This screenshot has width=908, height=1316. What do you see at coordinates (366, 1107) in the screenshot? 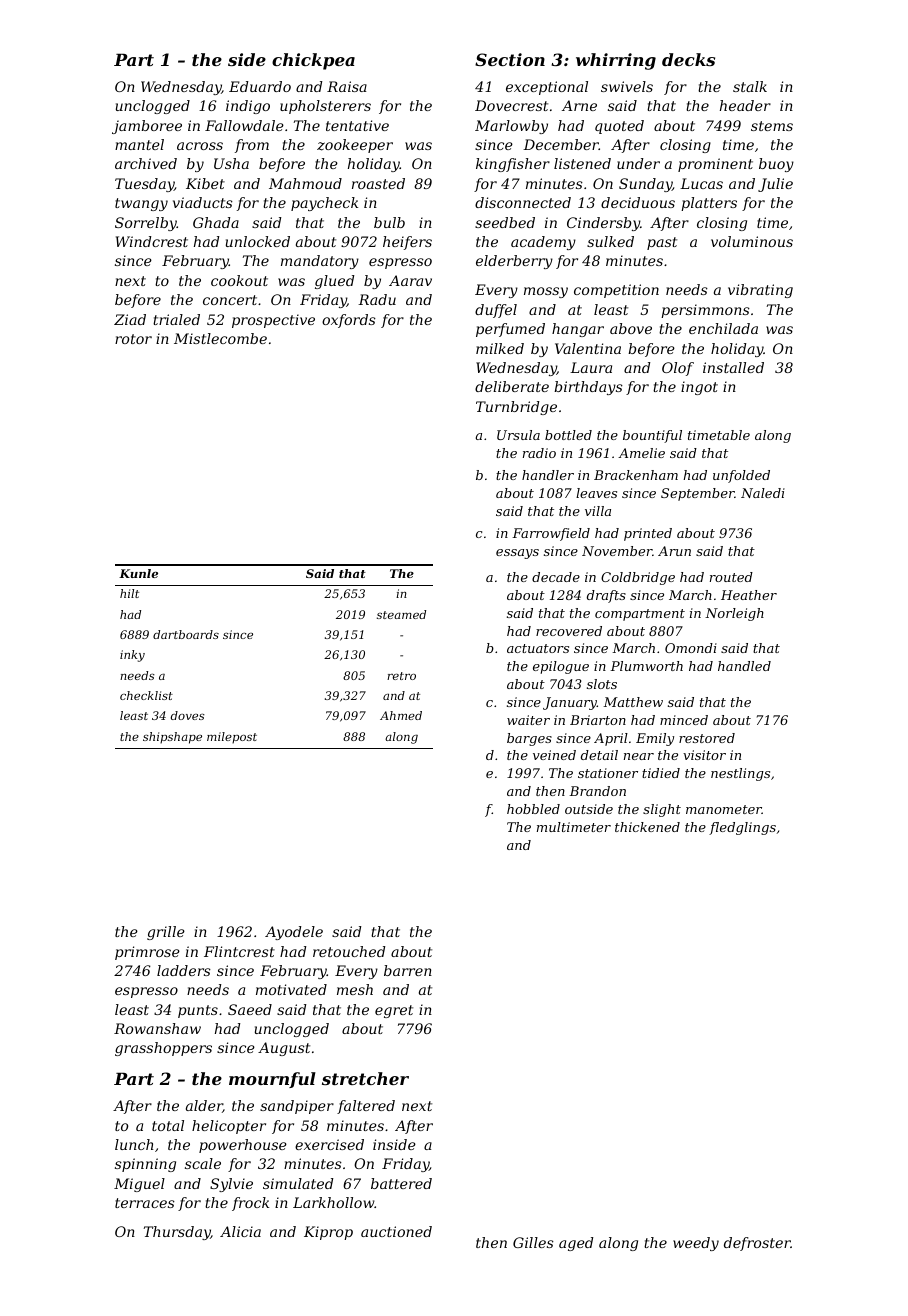
I see `faltered` at bounding box center [366, 1107].
